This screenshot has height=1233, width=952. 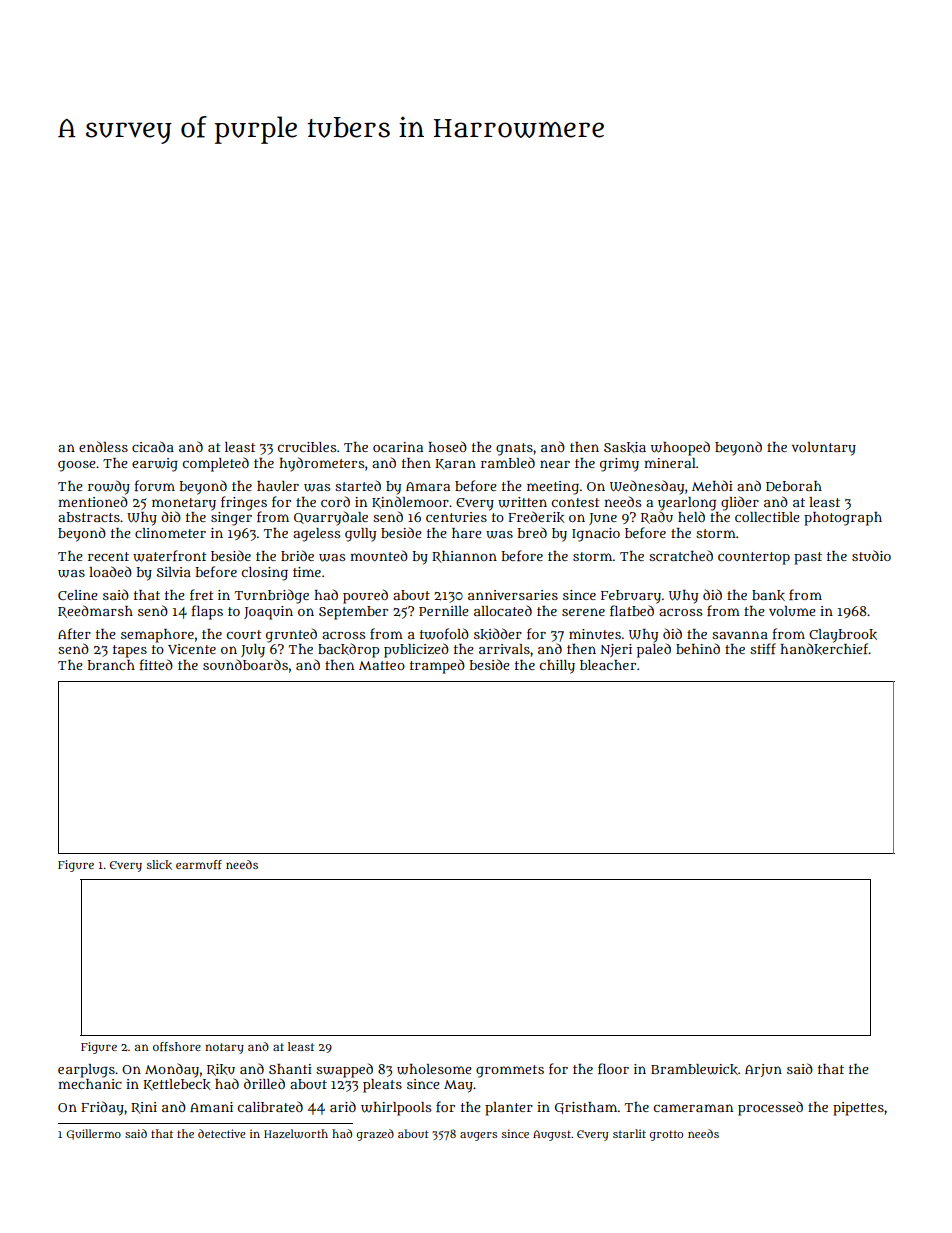 I want to click on past, so click(x=808, y=558).
